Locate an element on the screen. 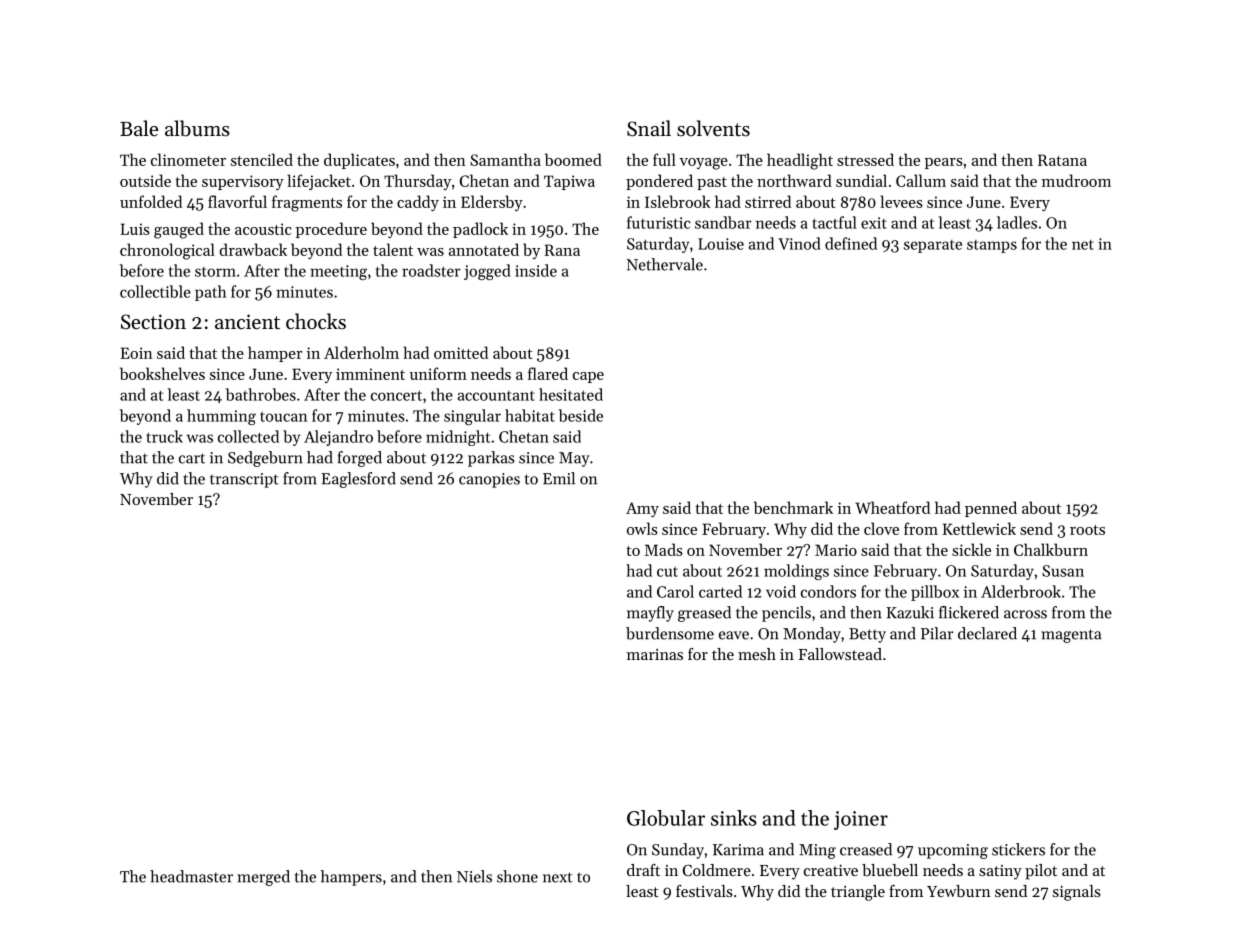  merged is located at coordinates (263, 878).
